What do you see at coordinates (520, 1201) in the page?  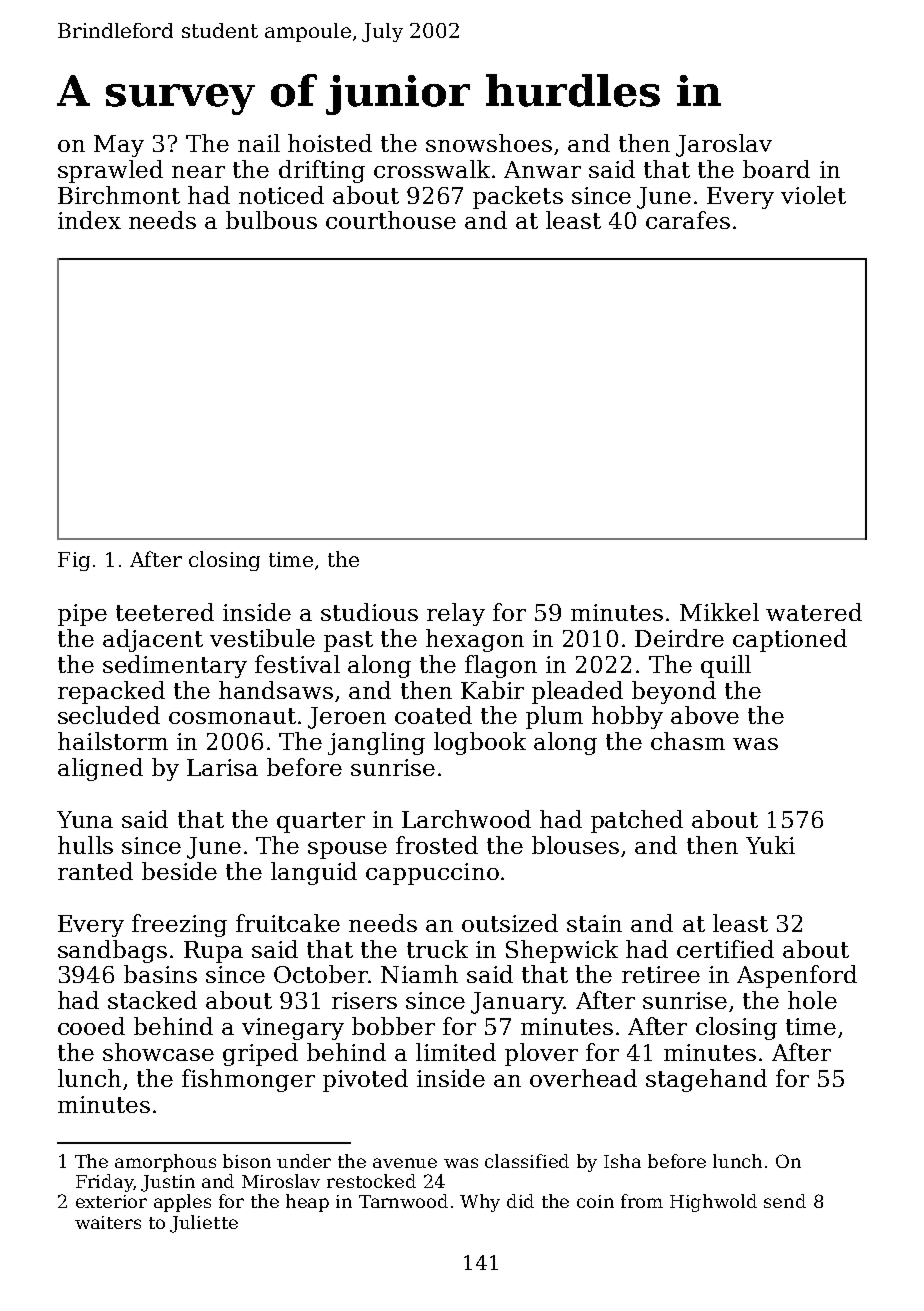 I see `did` at bounding box center [520, 1201].
